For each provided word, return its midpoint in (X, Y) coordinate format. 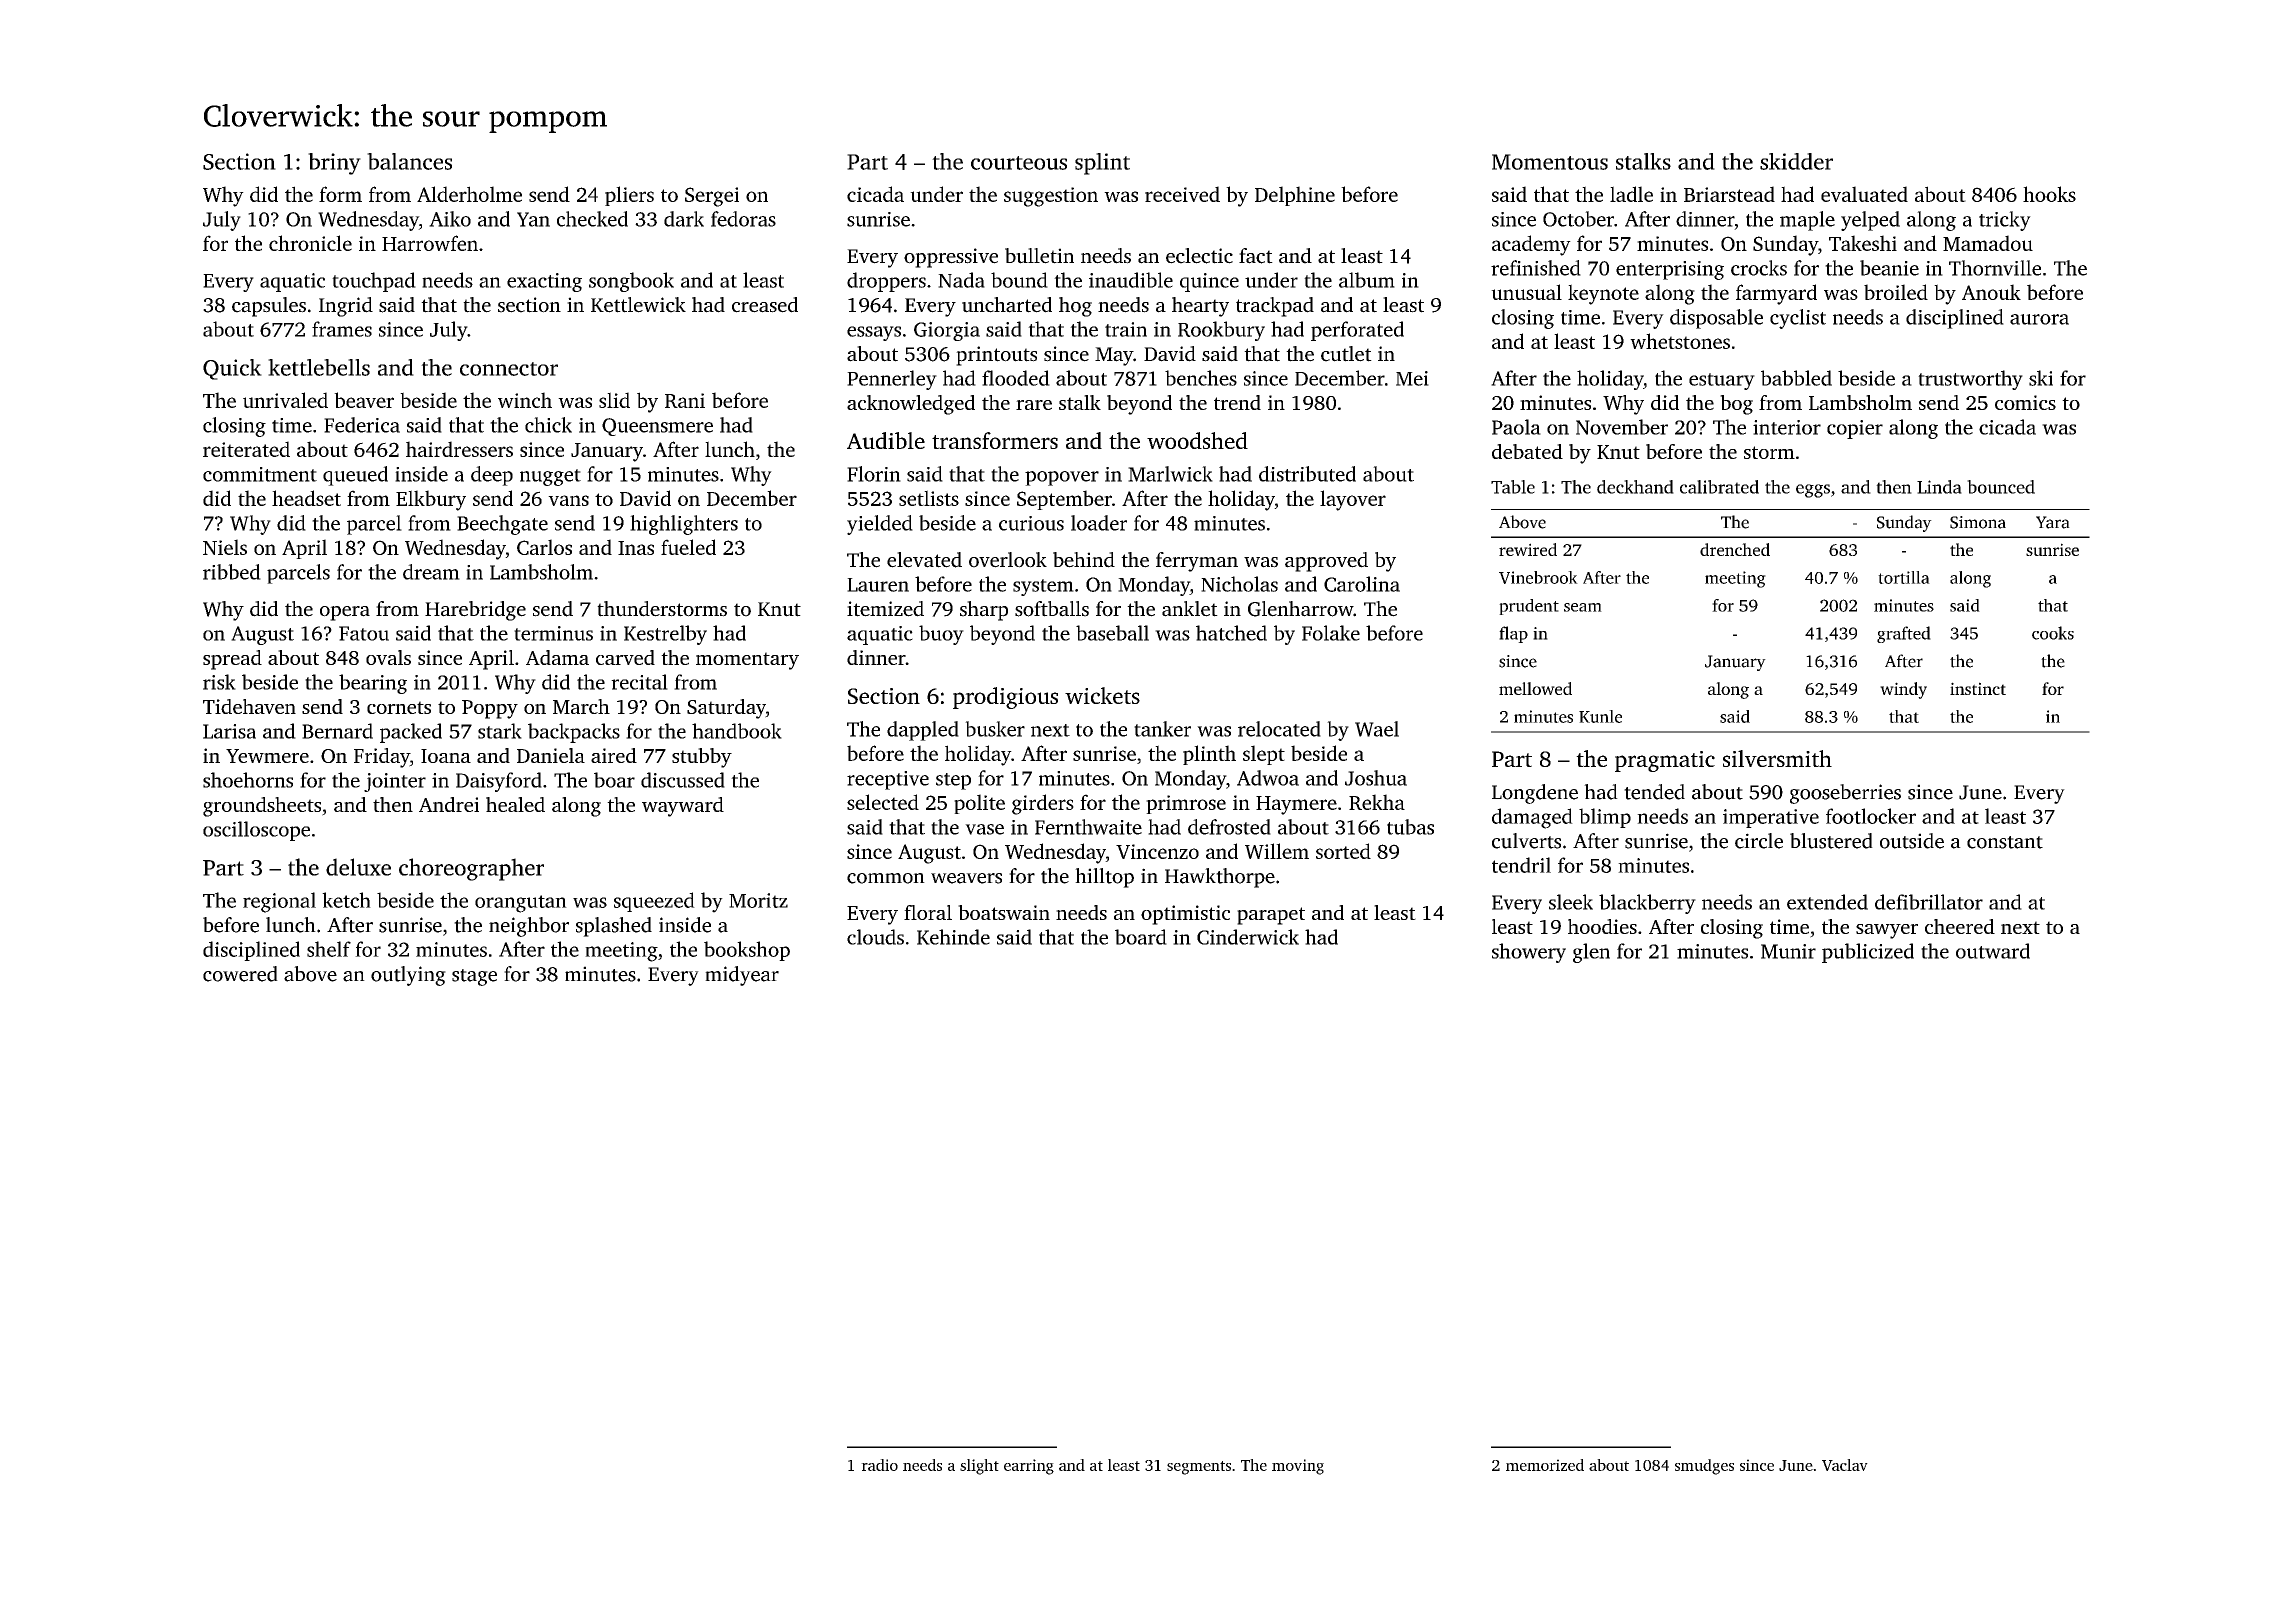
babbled (1796, 378)
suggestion (1051, 197)
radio (879, 1465)
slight (979, 1467)
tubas (1410, 827)
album (1367, 280)
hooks (2049, 194)
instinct (1978, 688)
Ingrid (346, 307)
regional (279, 902)
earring (1029, 1467)
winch (525, 400)
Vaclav (1845, 1465)
